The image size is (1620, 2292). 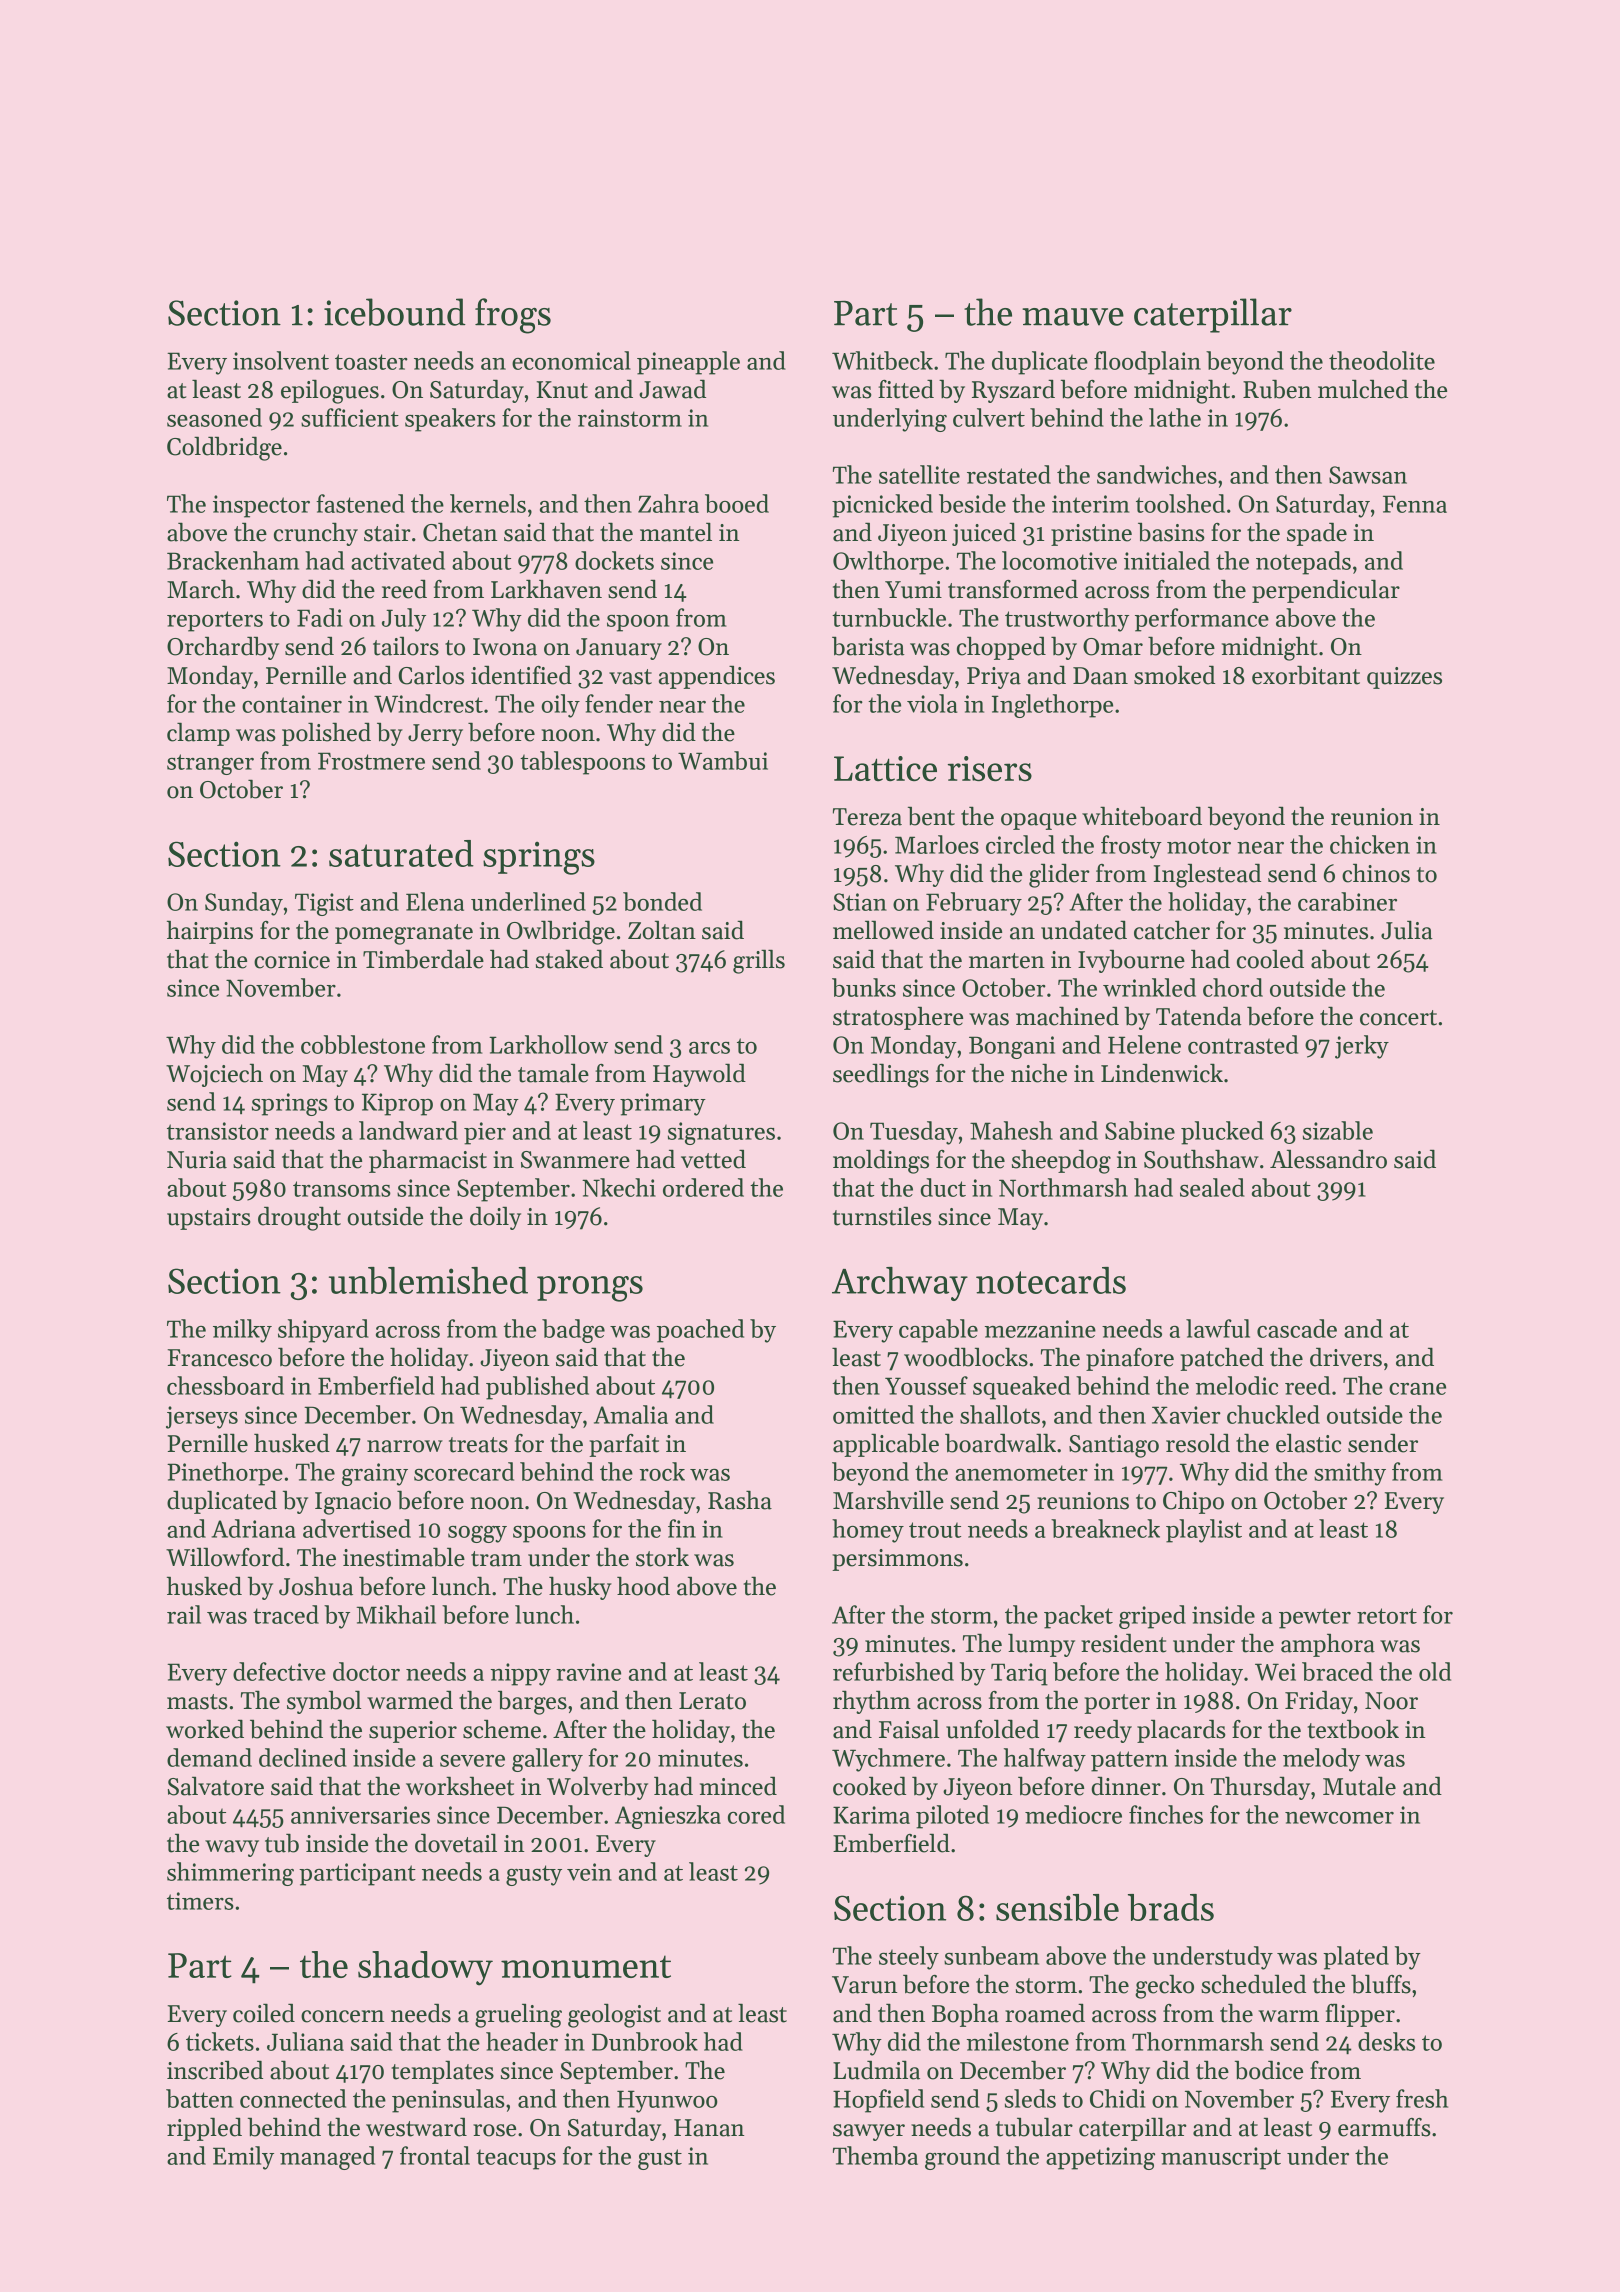 What do you see at coordinates (1051, 1280) in the image?
I see `notecards` at bounding box center [1051, 1280].
